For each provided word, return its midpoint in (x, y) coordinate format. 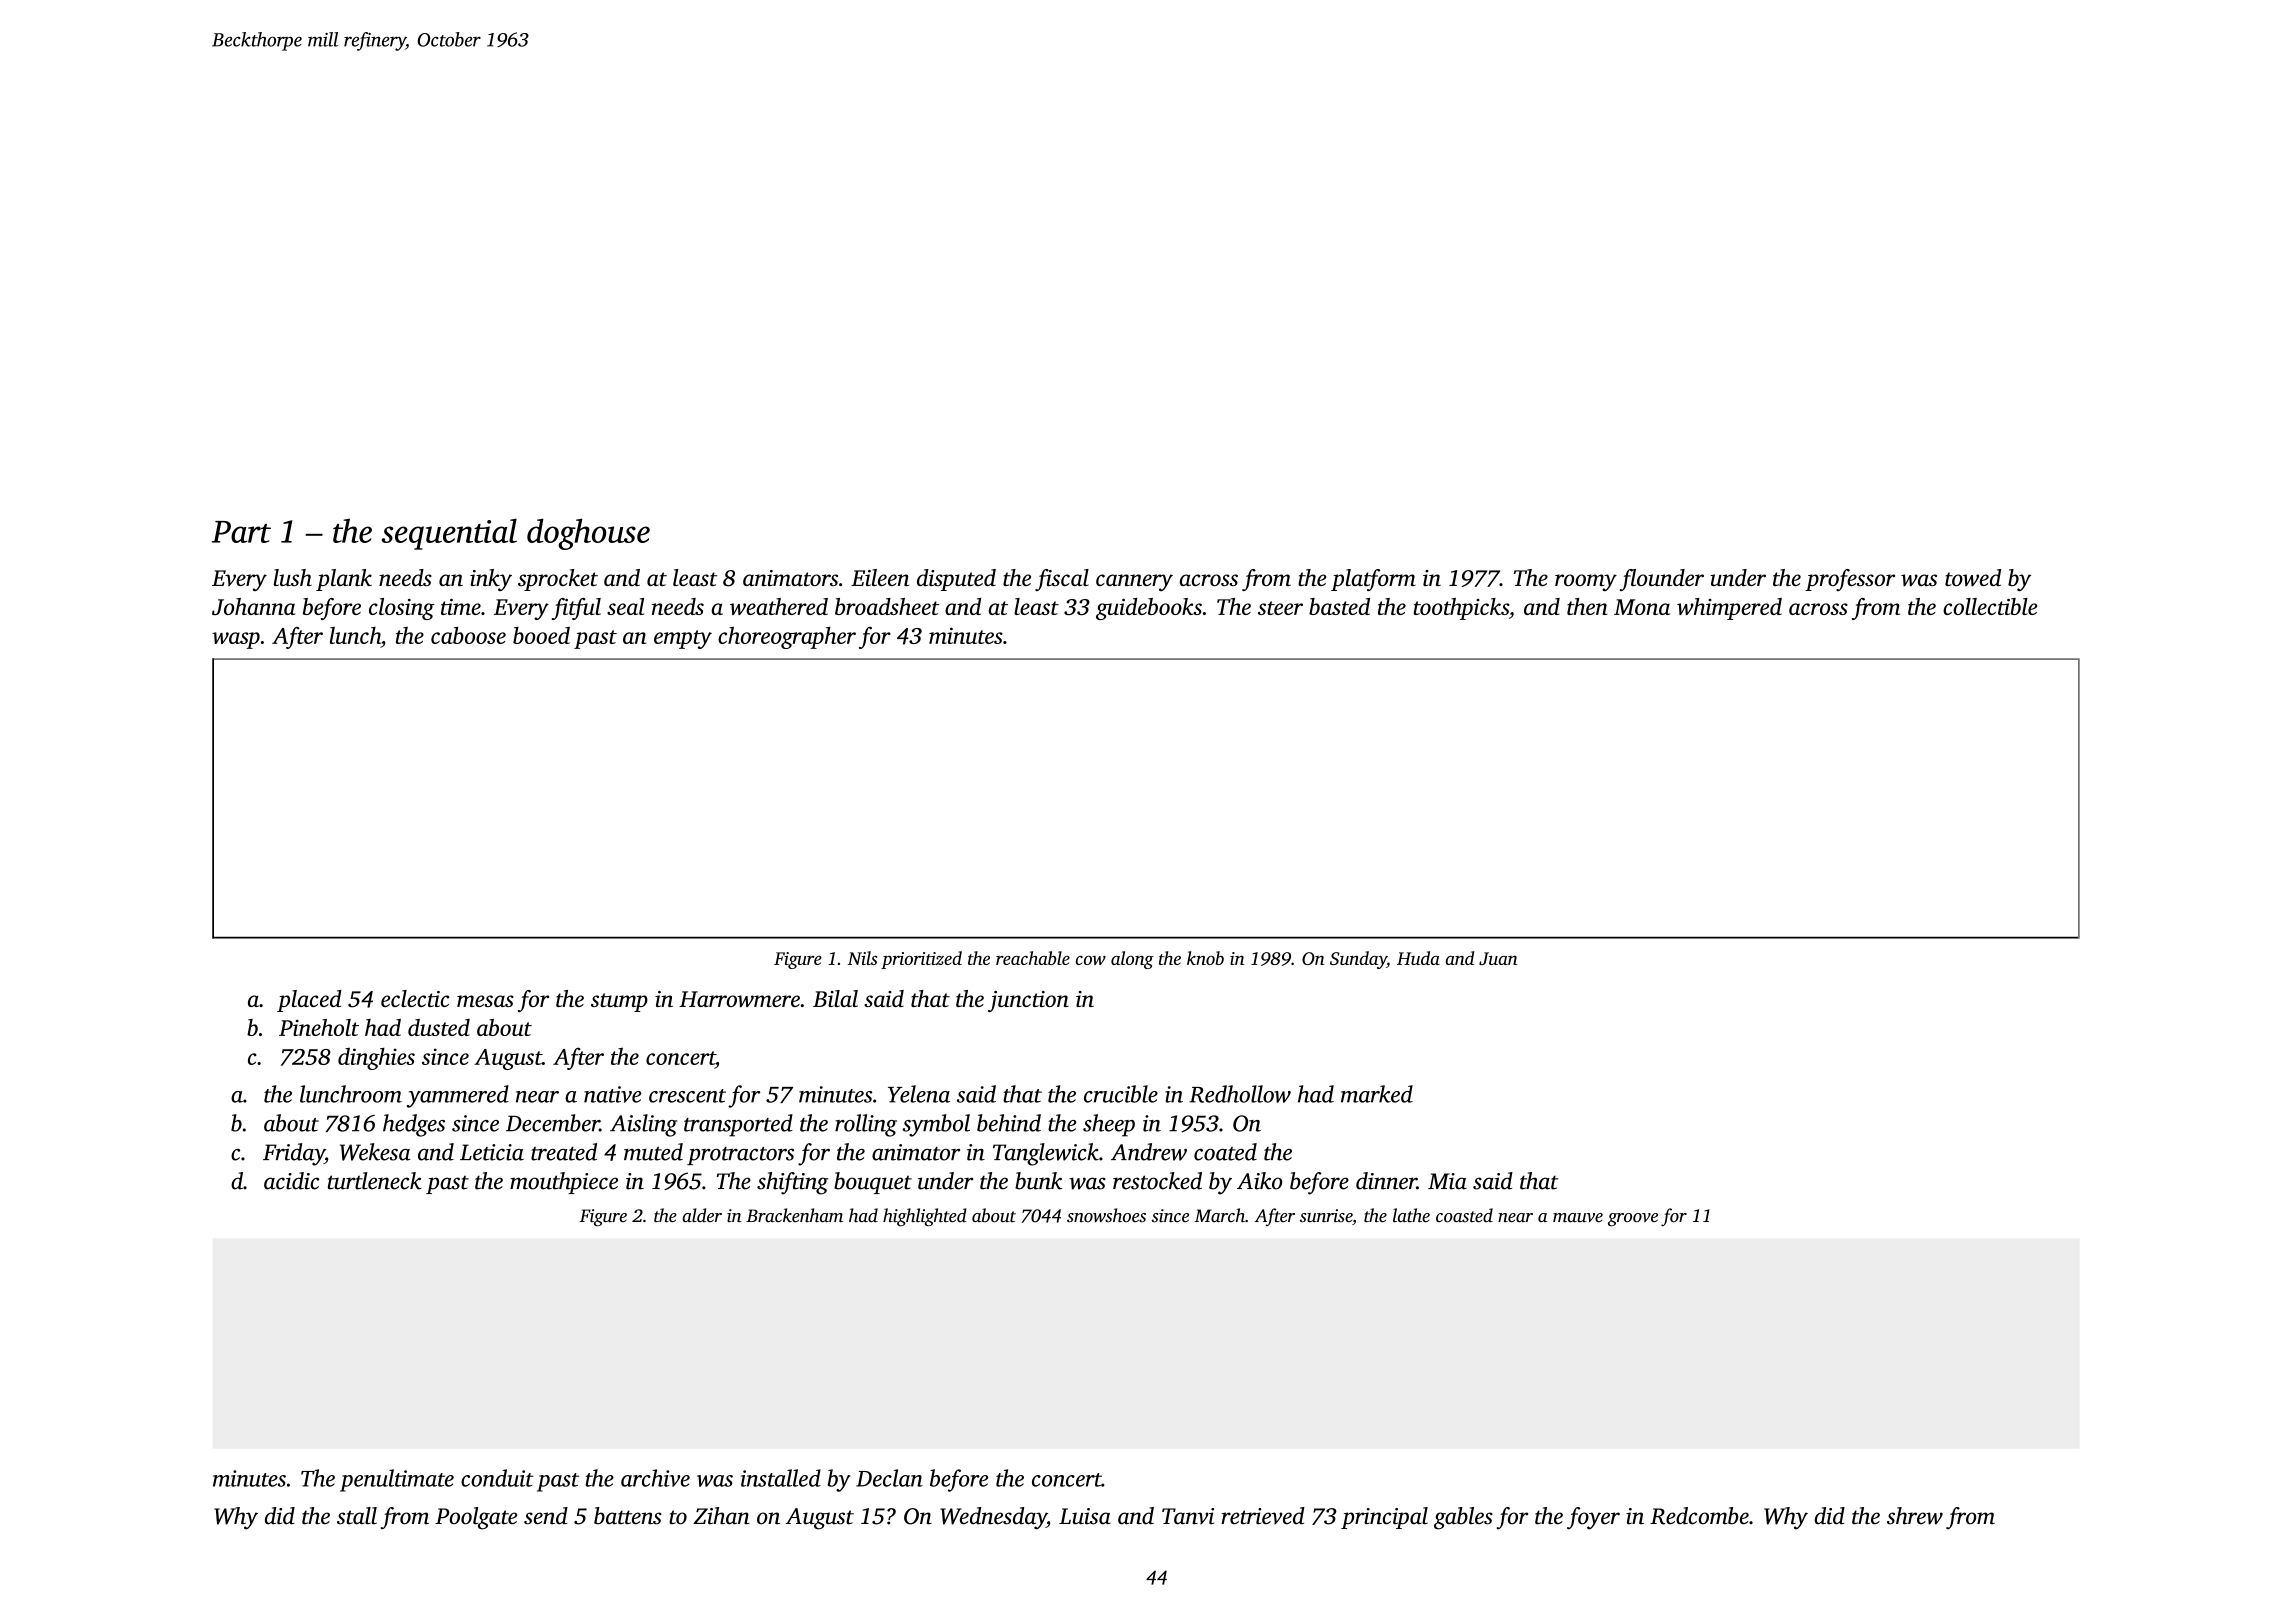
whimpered (1729, 609)
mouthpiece (564, 1183)
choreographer (787, 637)
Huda (1418, 958)
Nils (862, 958)
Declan (889, 1478)
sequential (449, 534)
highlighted (925, 1217)
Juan (1498, 958)
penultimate (397, 1480)
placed (309, 1001)
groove (1633, 1220)
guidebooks (1149, 609)
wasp (236, 640)
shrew (1915, 1516)
